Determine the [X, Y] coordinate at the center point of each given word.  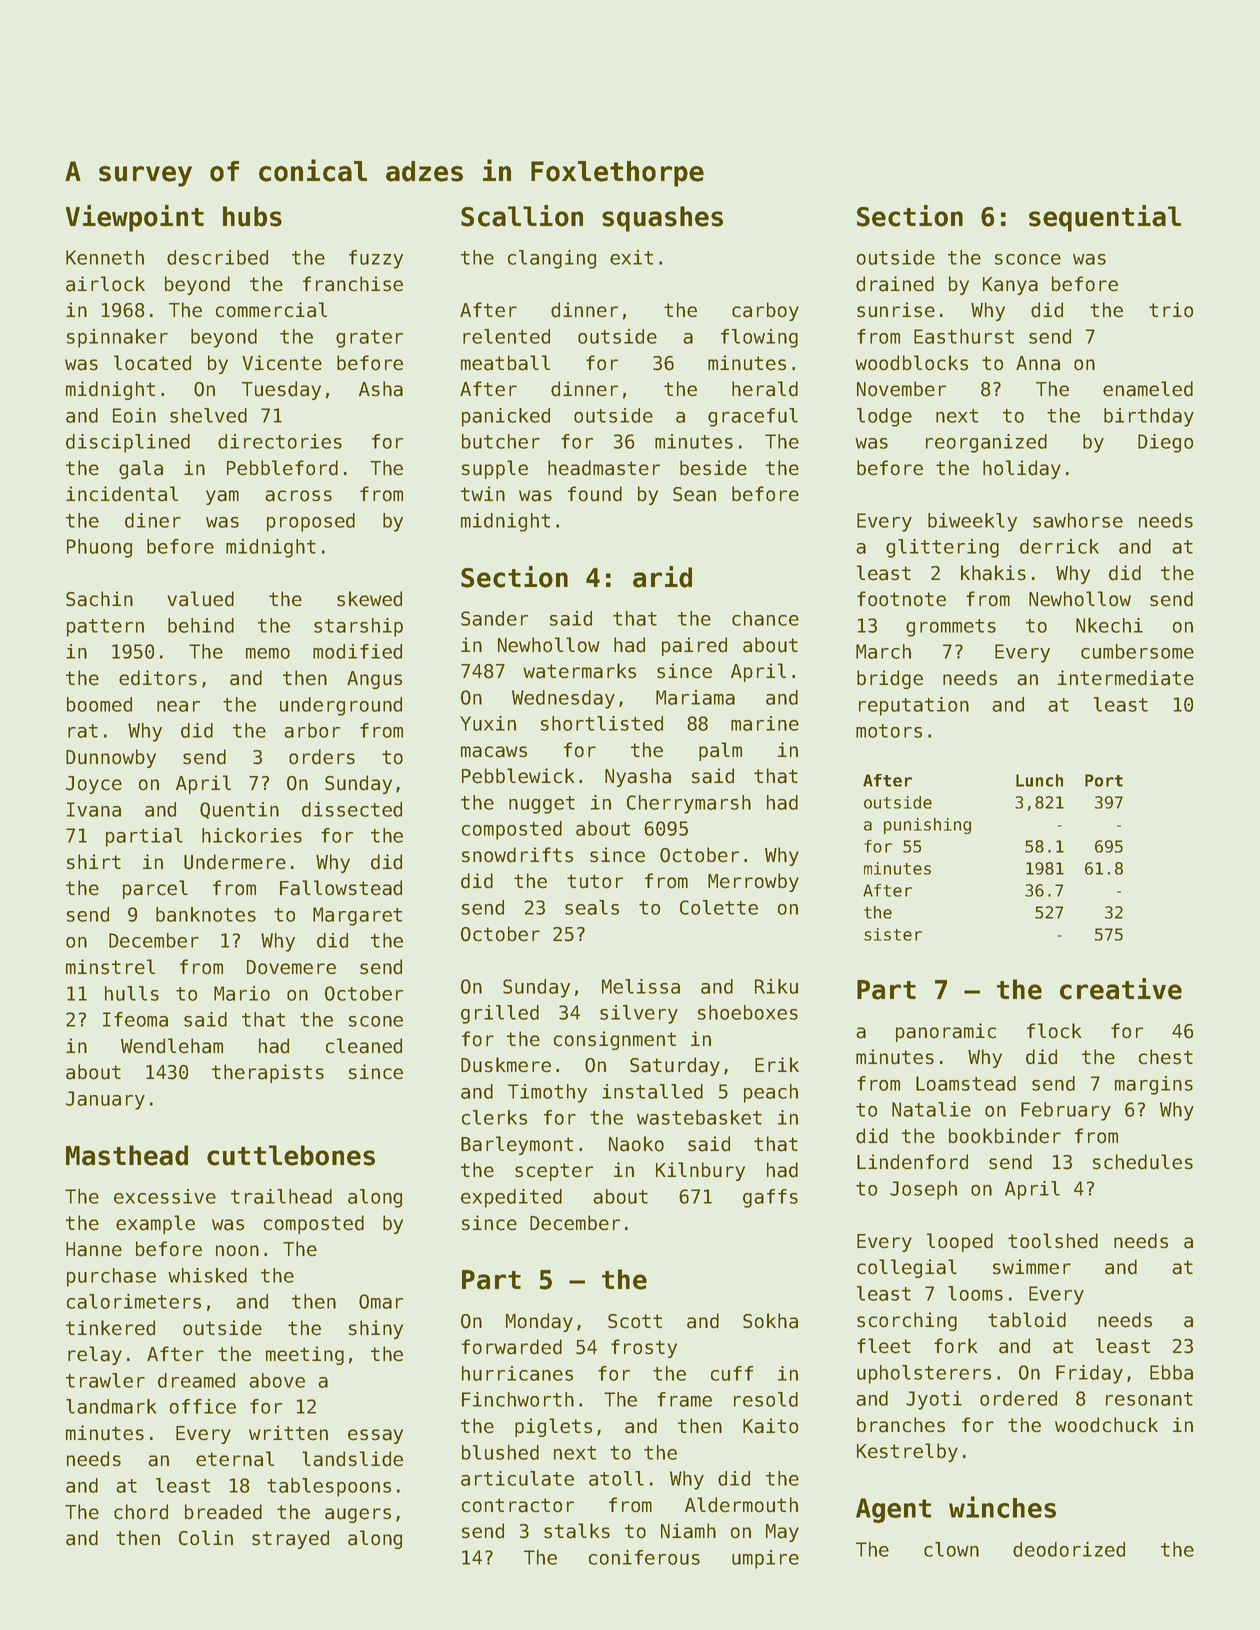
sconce [1028, 259]
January [105, 1100]
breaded [223, 1512]
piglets [553, 1427]
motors [889, 731]
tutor [595, 881]
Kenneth [105, 257]
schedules [1143, 1162]
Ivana [94, 809]
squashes [662, 219]
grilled [500, 1014]
